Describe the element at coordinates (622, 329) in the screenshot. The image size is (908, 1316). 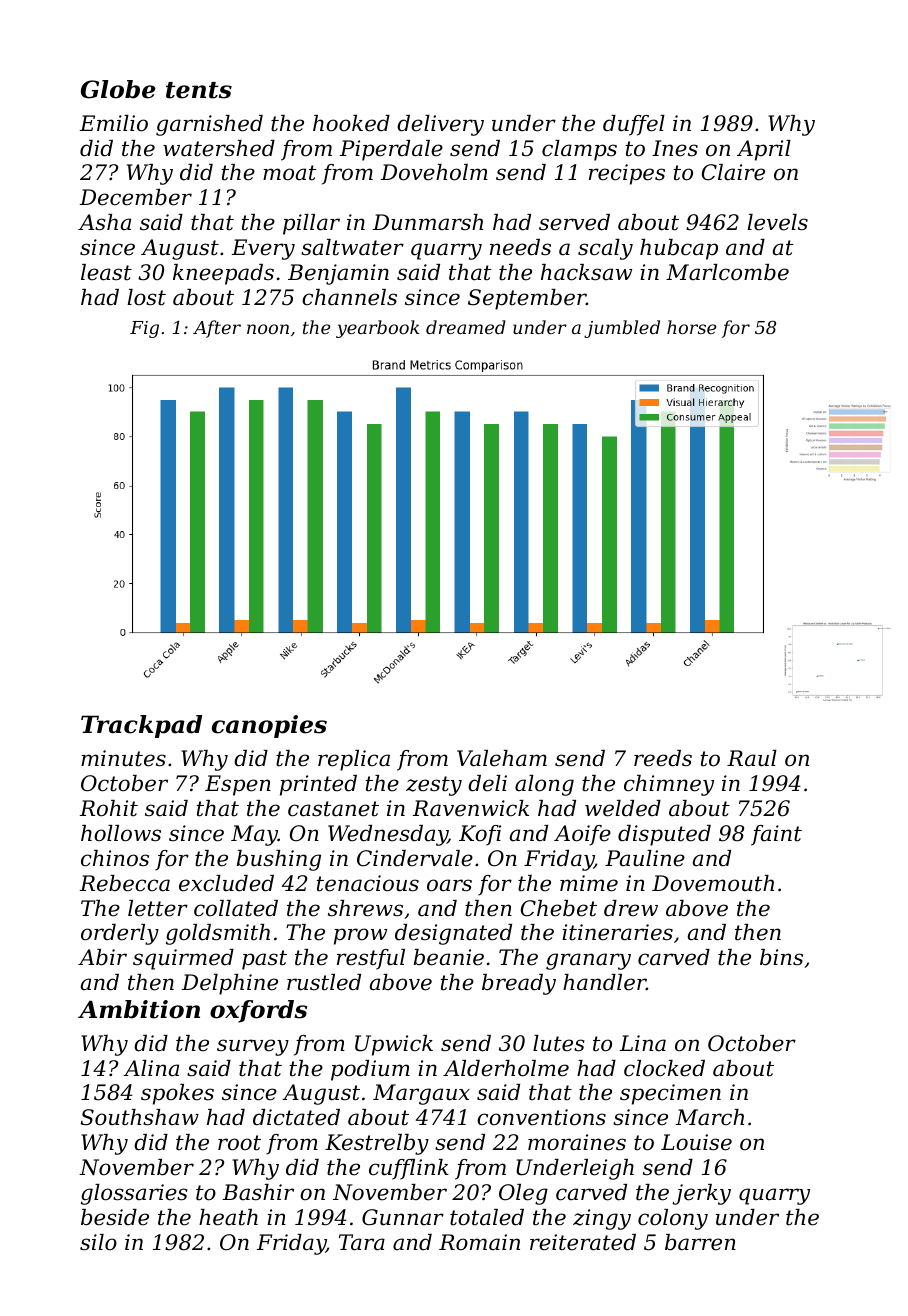
I see `jumbled` at that location.
